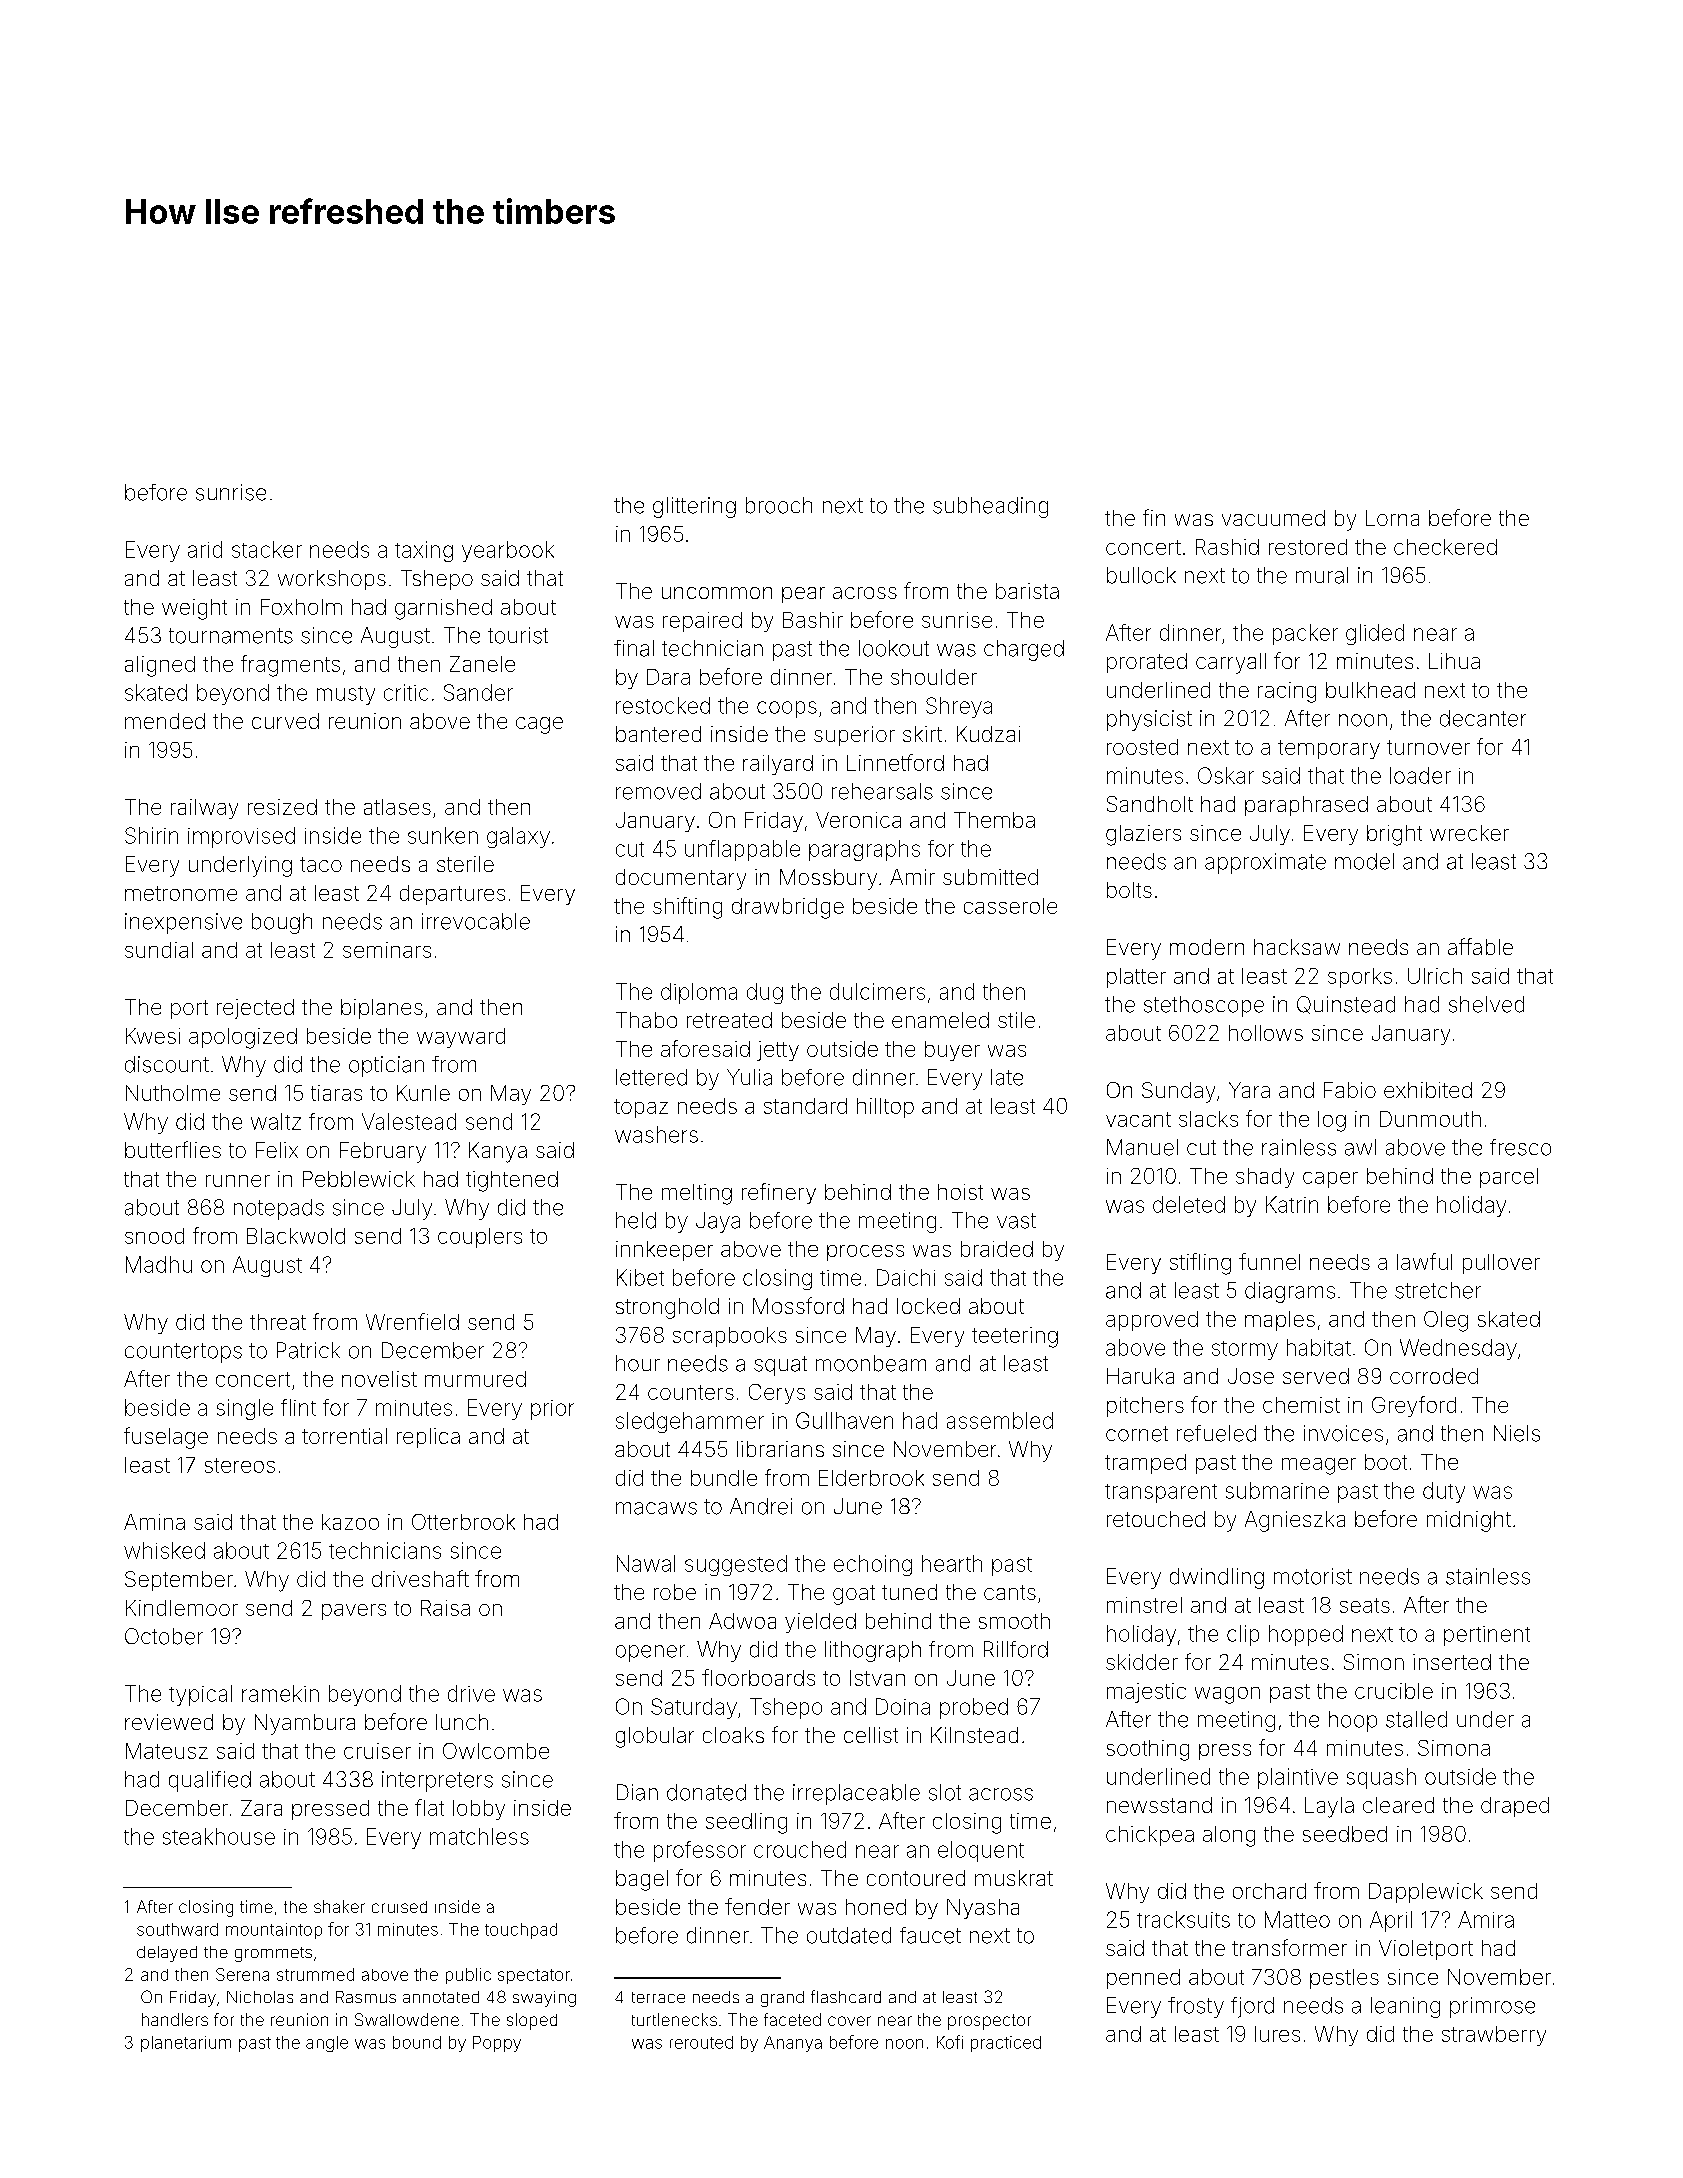 The height and width of the image is (2178, 1683). What do you see at coordinates (407, 2019) in the image?
I see `Swallowdene` at bounding box center [407, 2019].
